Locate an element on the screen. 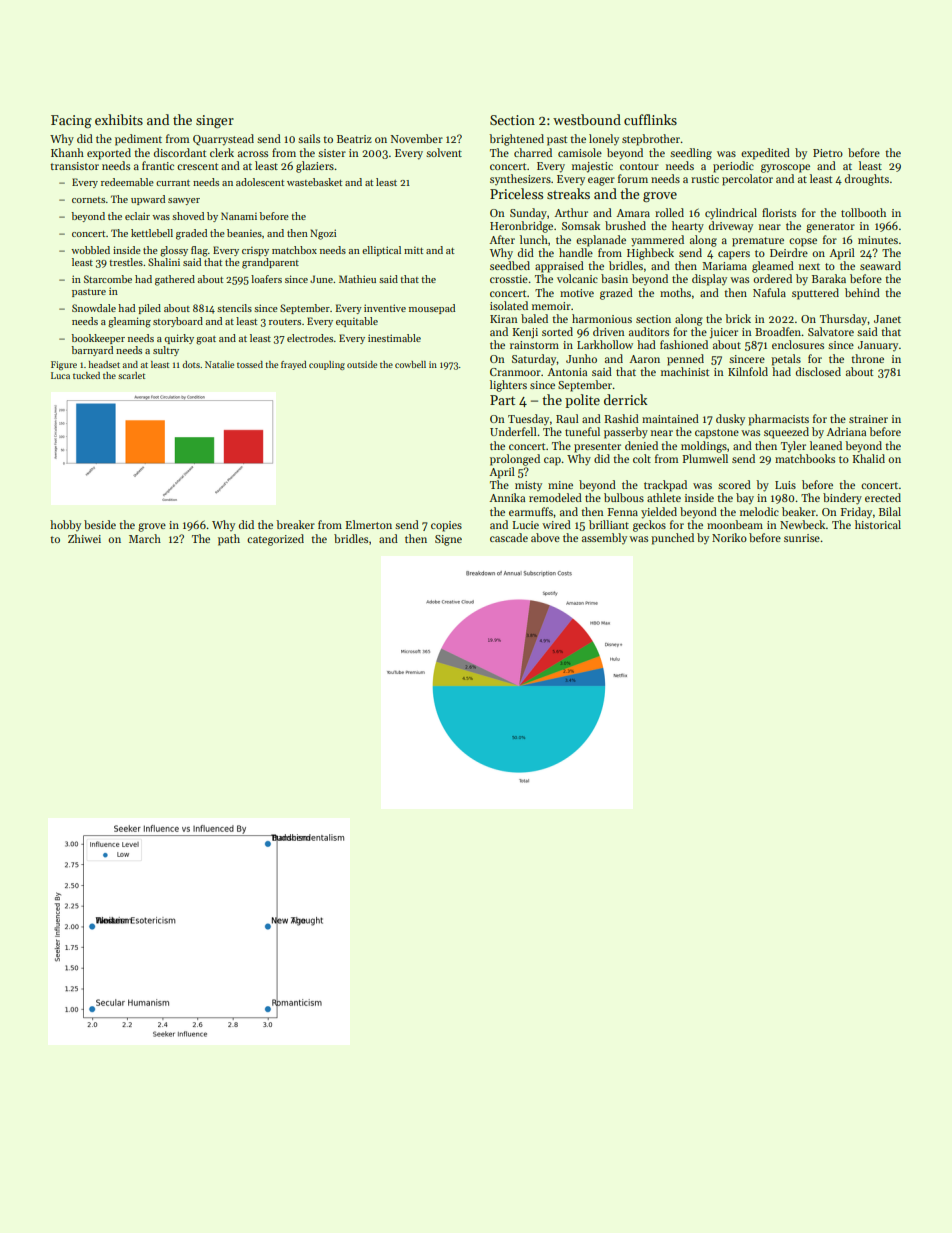 This screenshot has width=952, height=1233. maintained is located at coordinates (670, 418).
